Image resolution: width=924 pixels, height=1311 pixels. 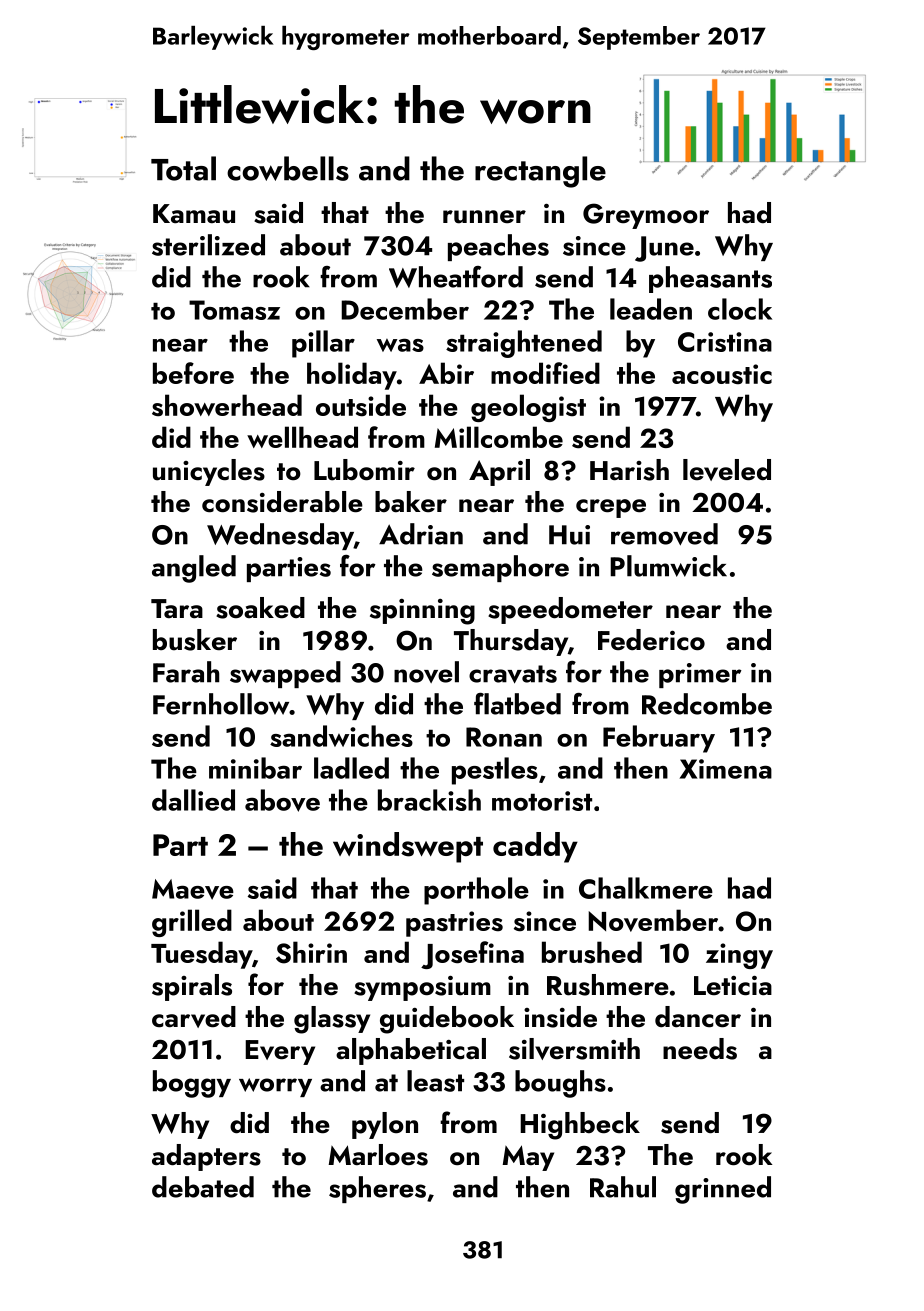 What do you see at coordinates (623, 1187) in the image?
I see `Rahul` at bounding box center [623, 1187].
